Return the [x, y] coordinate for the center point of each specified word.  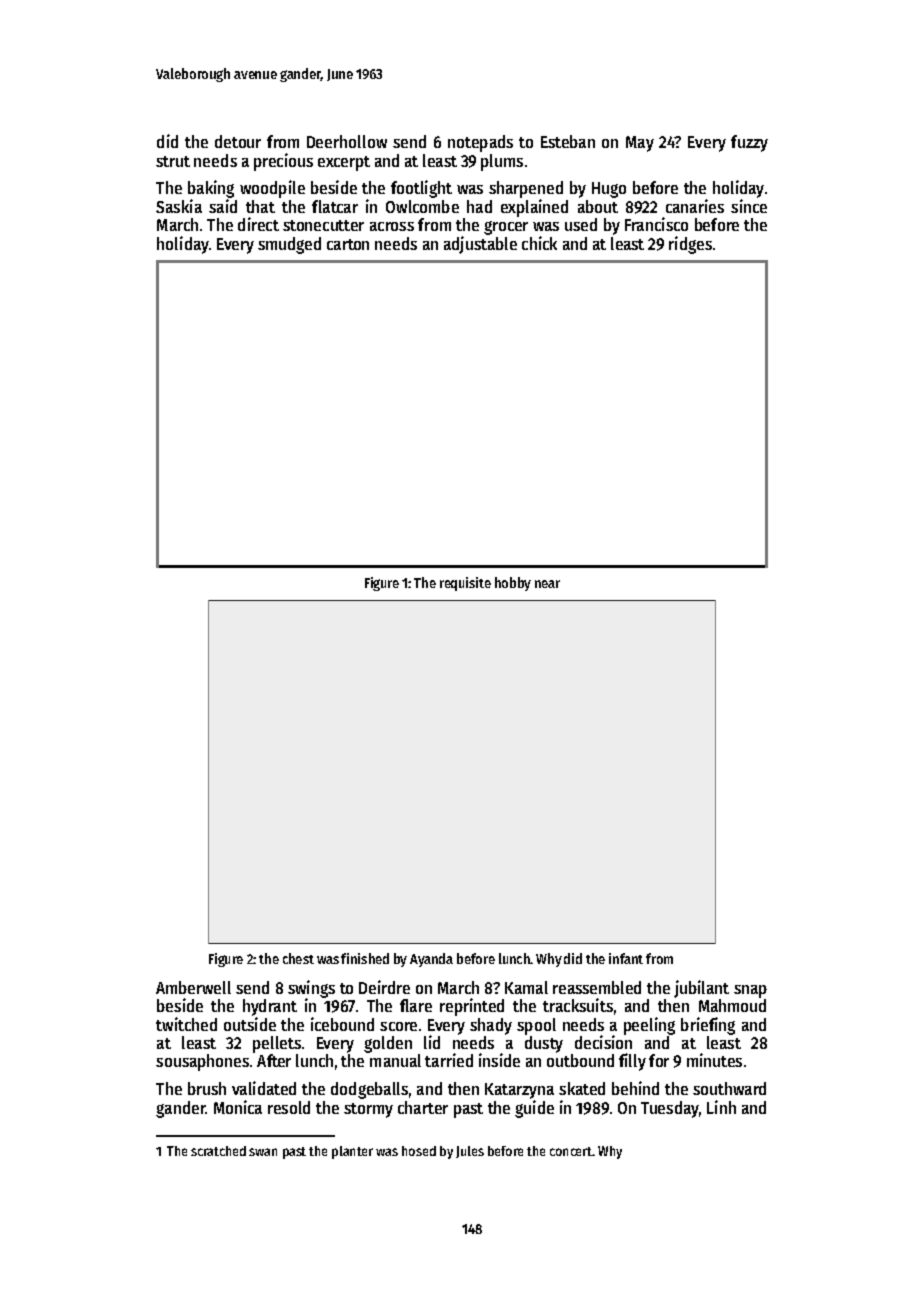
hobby [513, 584]
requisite [465, 584]
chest [298, 958]
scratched [218, 1151]
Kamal [526, 987]
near [547, 584]
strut [173, 161]
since [749, 206]
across [392, 226]
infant [626, 958]
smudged [289, 245]
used [581, 224]
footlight [421, 189]
